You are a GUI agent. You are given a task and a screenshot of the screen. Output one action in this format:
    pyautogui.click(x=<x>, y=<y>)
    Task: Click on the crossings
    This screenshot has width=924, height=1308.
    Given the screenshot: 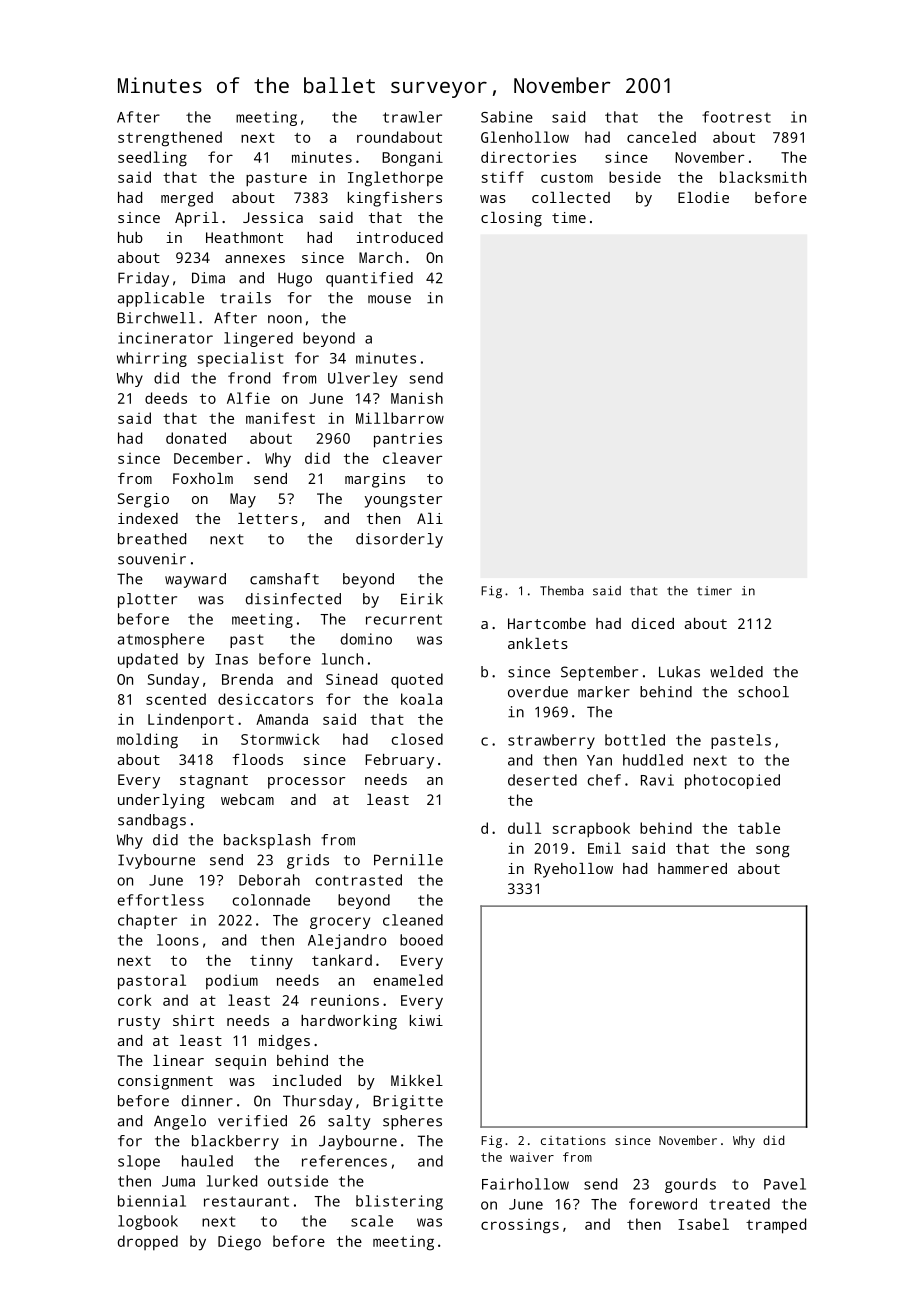 What is the action you would take?
    pyautogui.click(x=520, y=1226)
